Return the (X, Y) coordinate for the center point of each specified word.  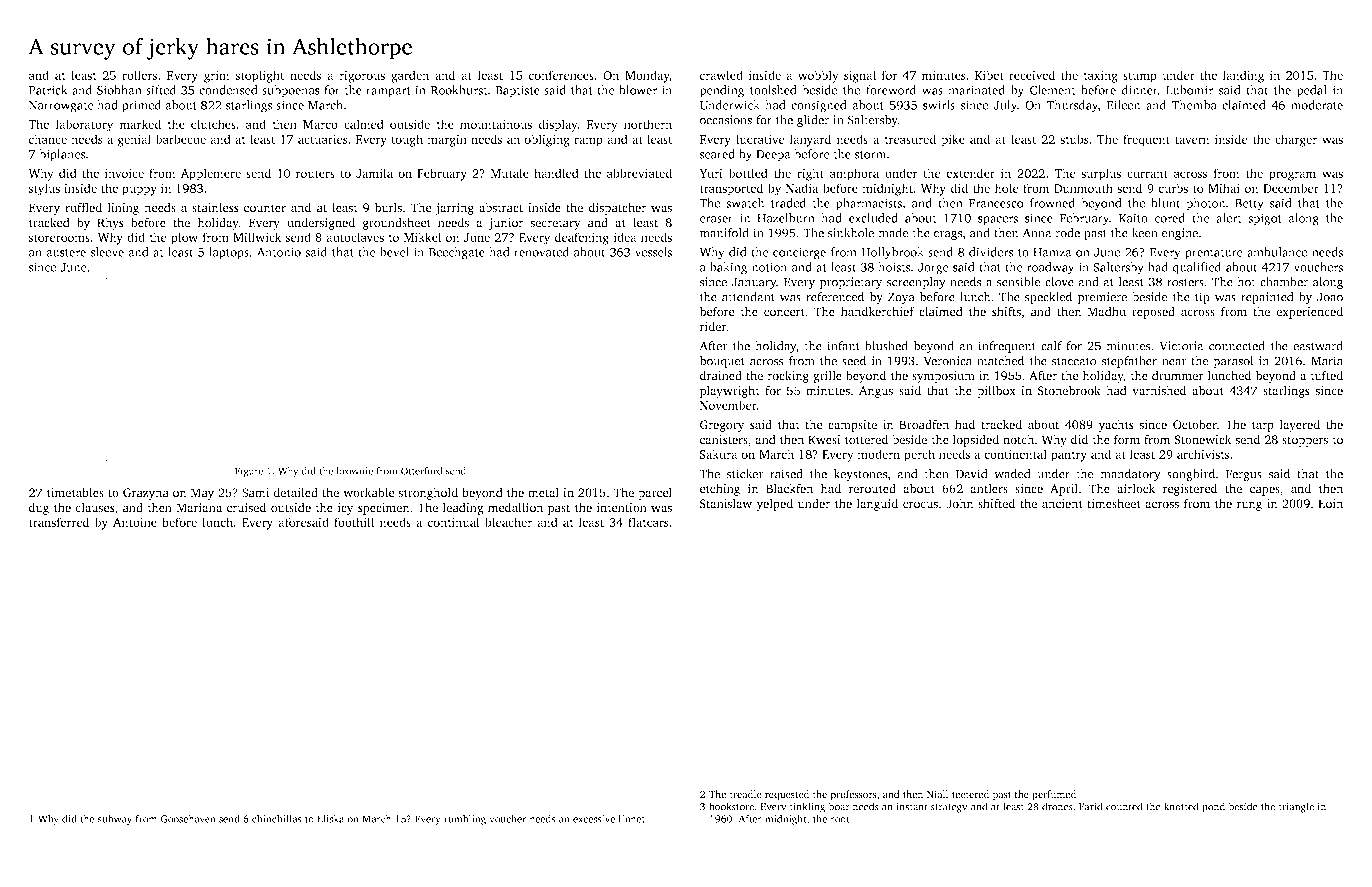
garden (410, 76)
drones (1057, 806)
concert (784, 312)
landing (1243, 76)
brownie (354, 471)
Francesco (996, 203)
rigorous (362, 77)
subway (115, 820)
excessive (594, 819)
